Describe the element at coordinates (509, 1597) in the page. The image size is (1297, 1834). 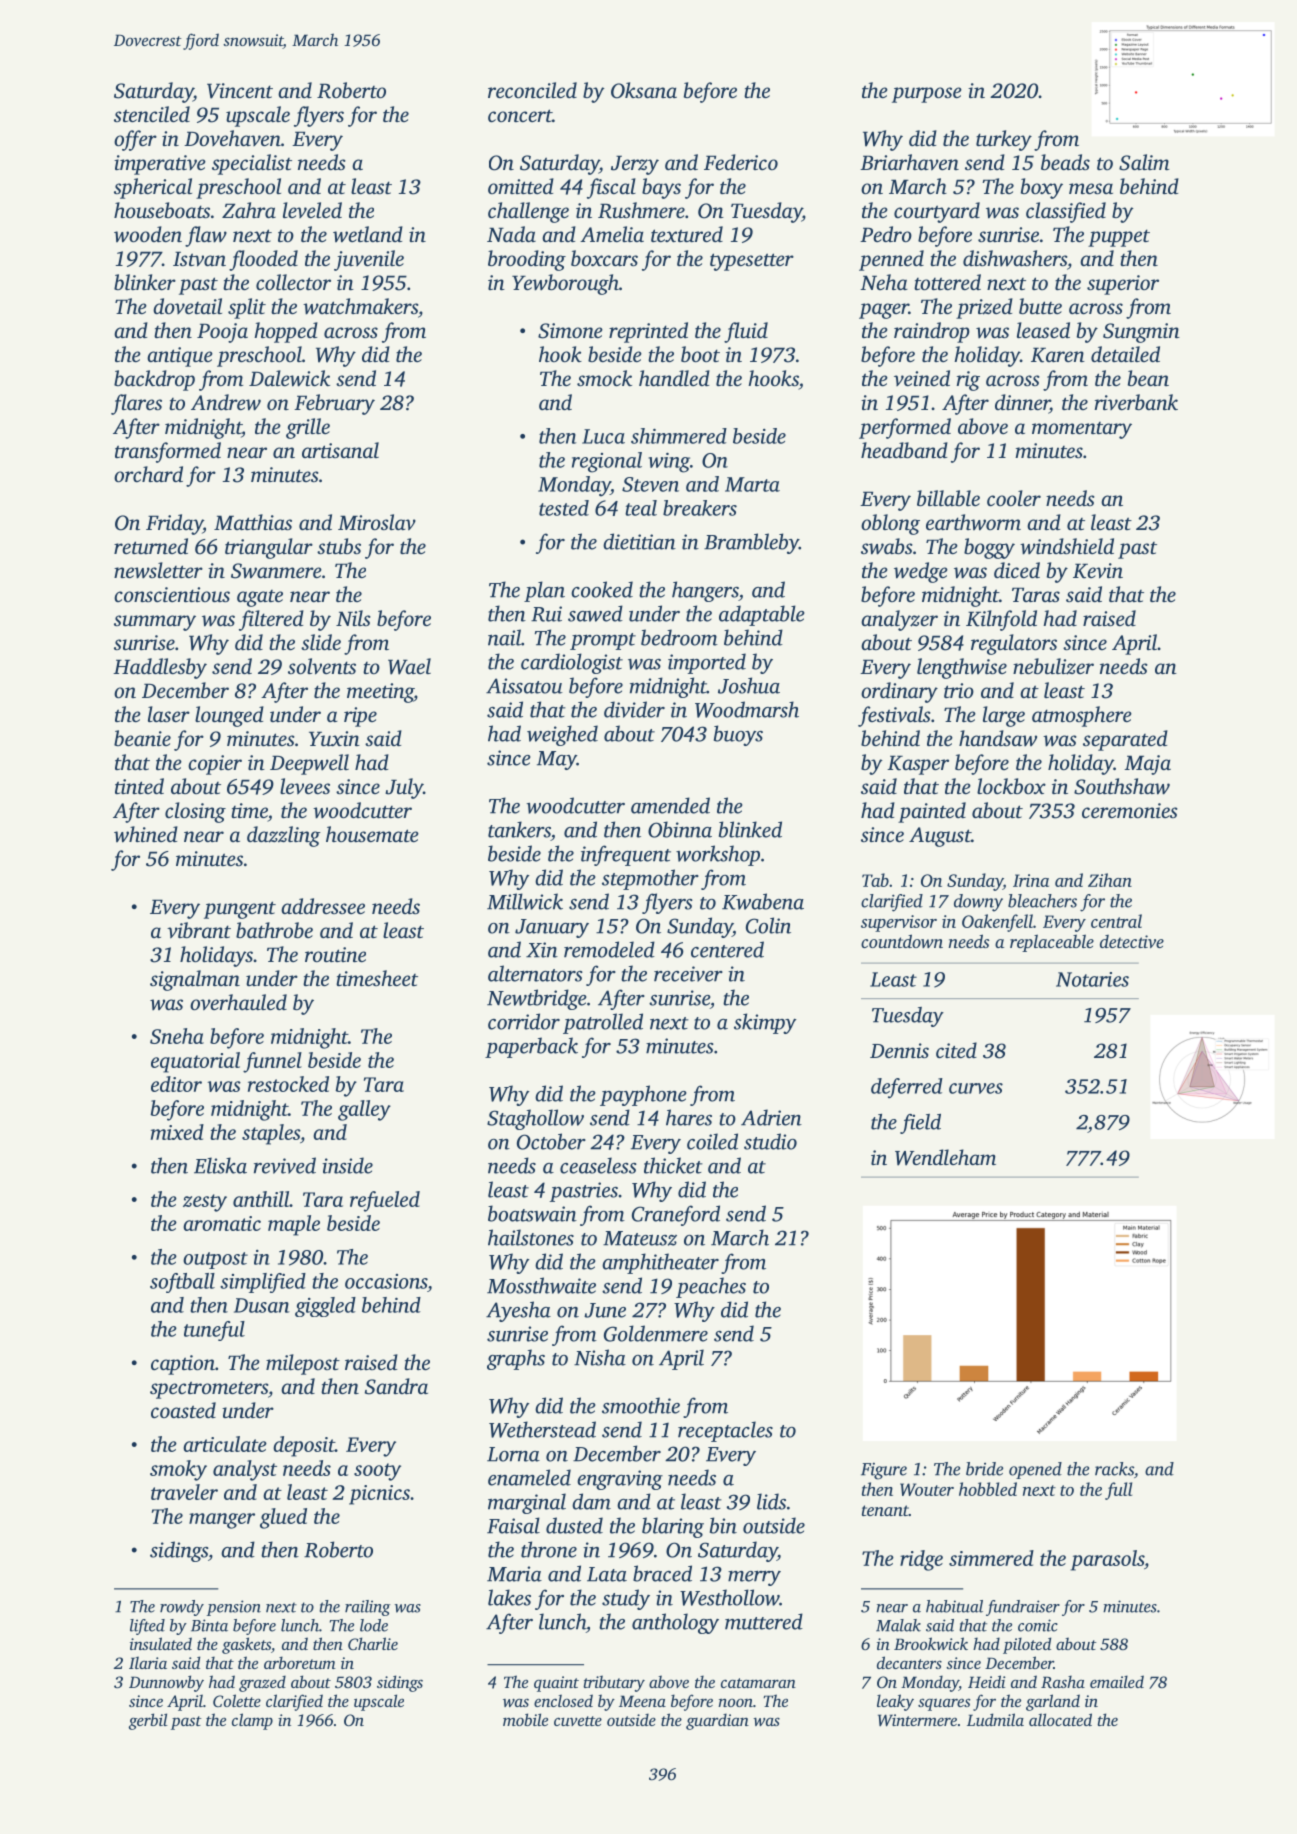
I see `lakes` at that location.
